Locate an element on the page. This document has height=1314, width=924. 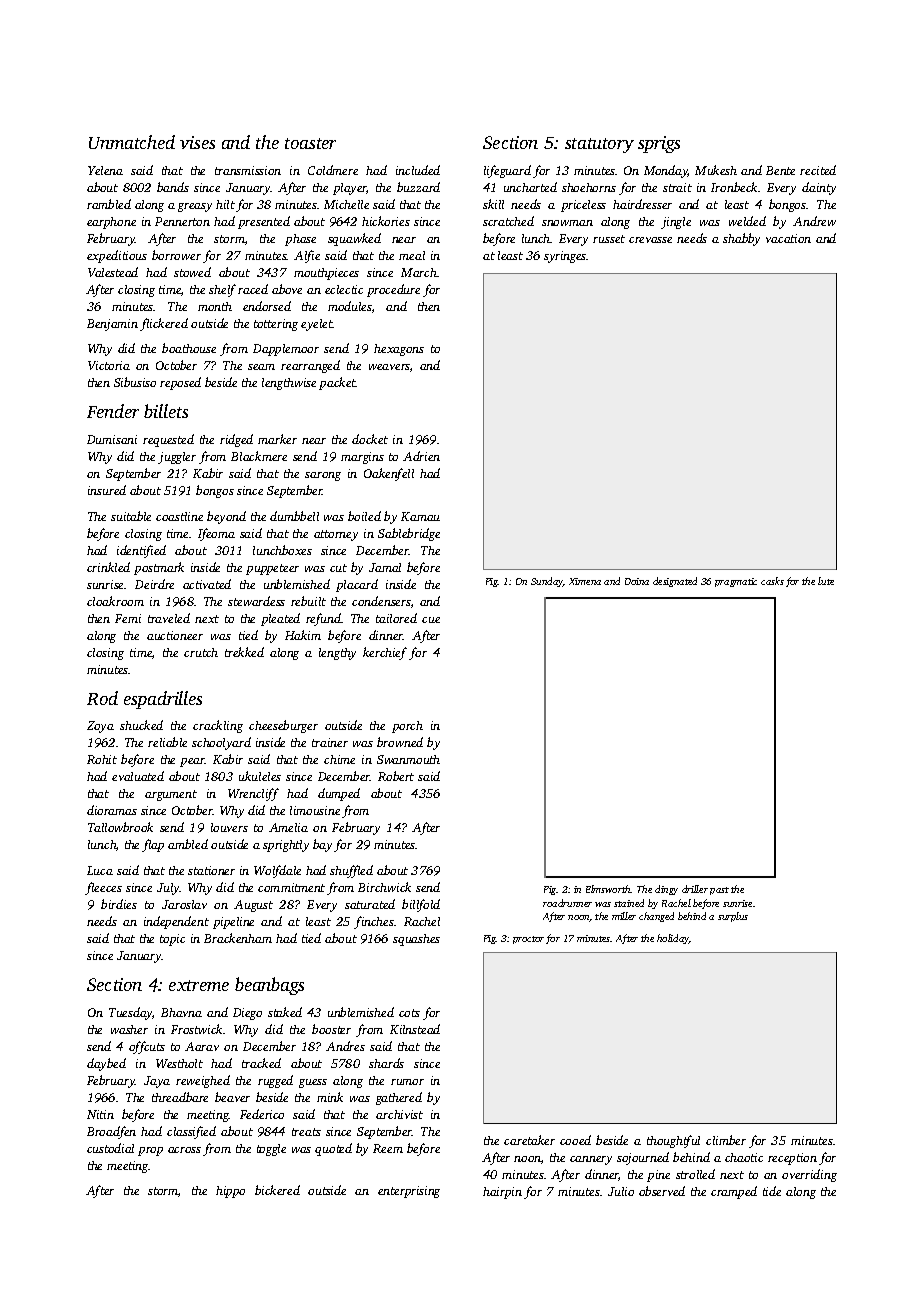
packet is located at coordinates (337, 383).
